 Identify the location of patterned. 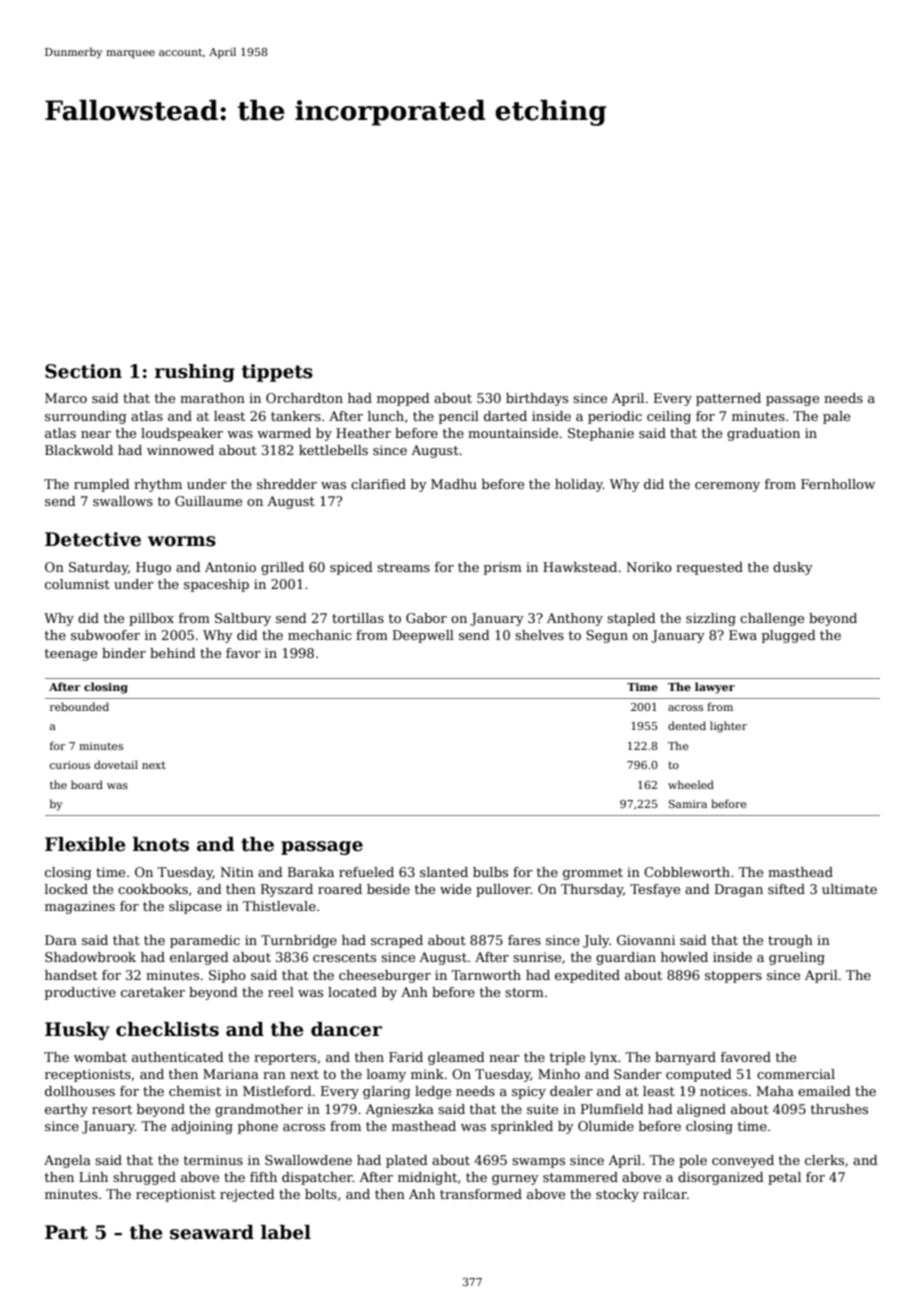
(728, 399).
